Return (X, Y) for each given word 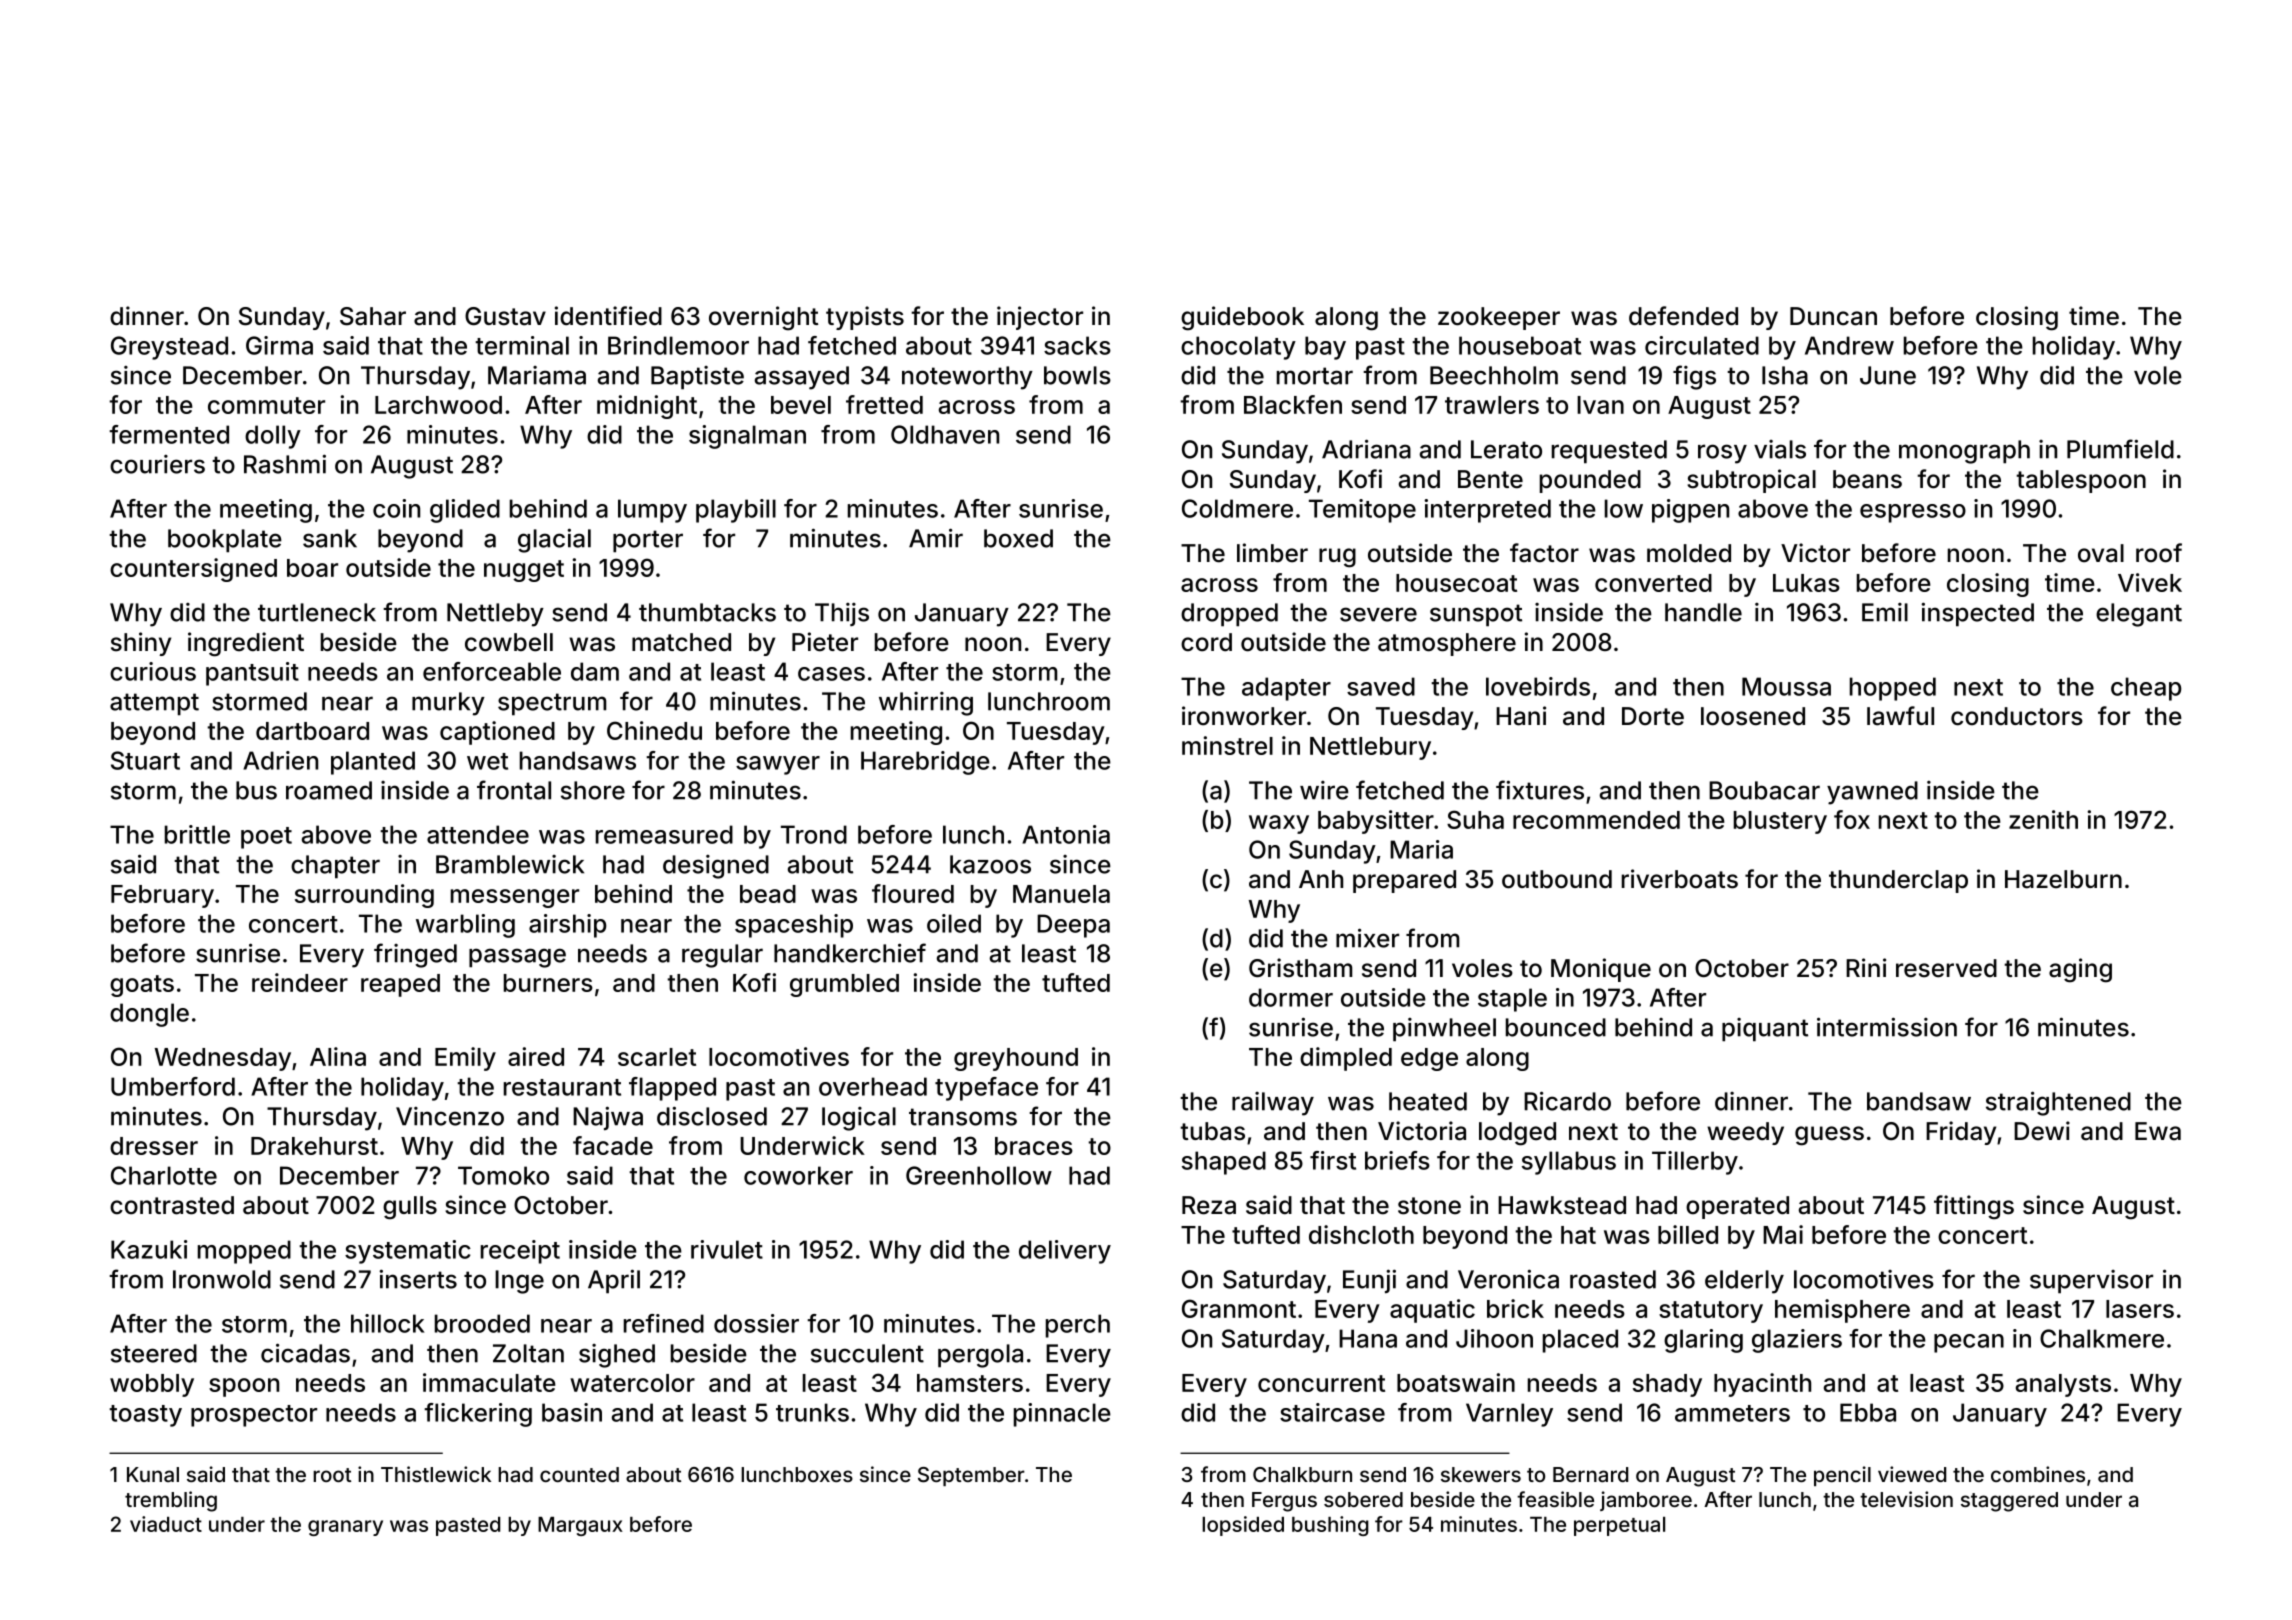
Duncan (1833, 316)
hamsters (970, 1383)
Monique (1601, 970)
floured (913, 893)
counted (579, 1474)
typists (865, 318)
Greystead (169, 348)
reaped (400, 985)
